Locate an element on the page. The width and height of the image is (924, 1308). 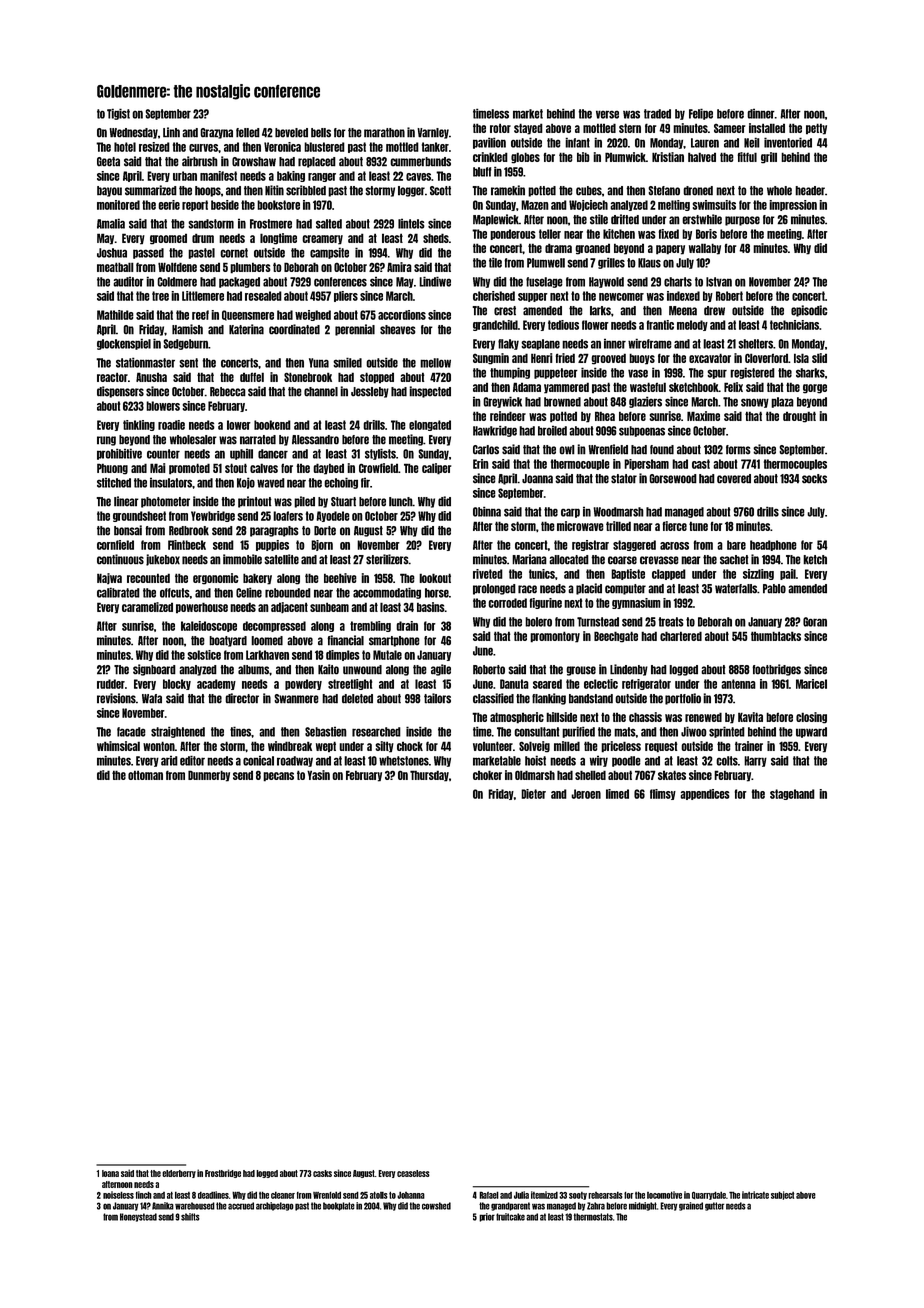
whimsical is located at coordinates (118, 746).
